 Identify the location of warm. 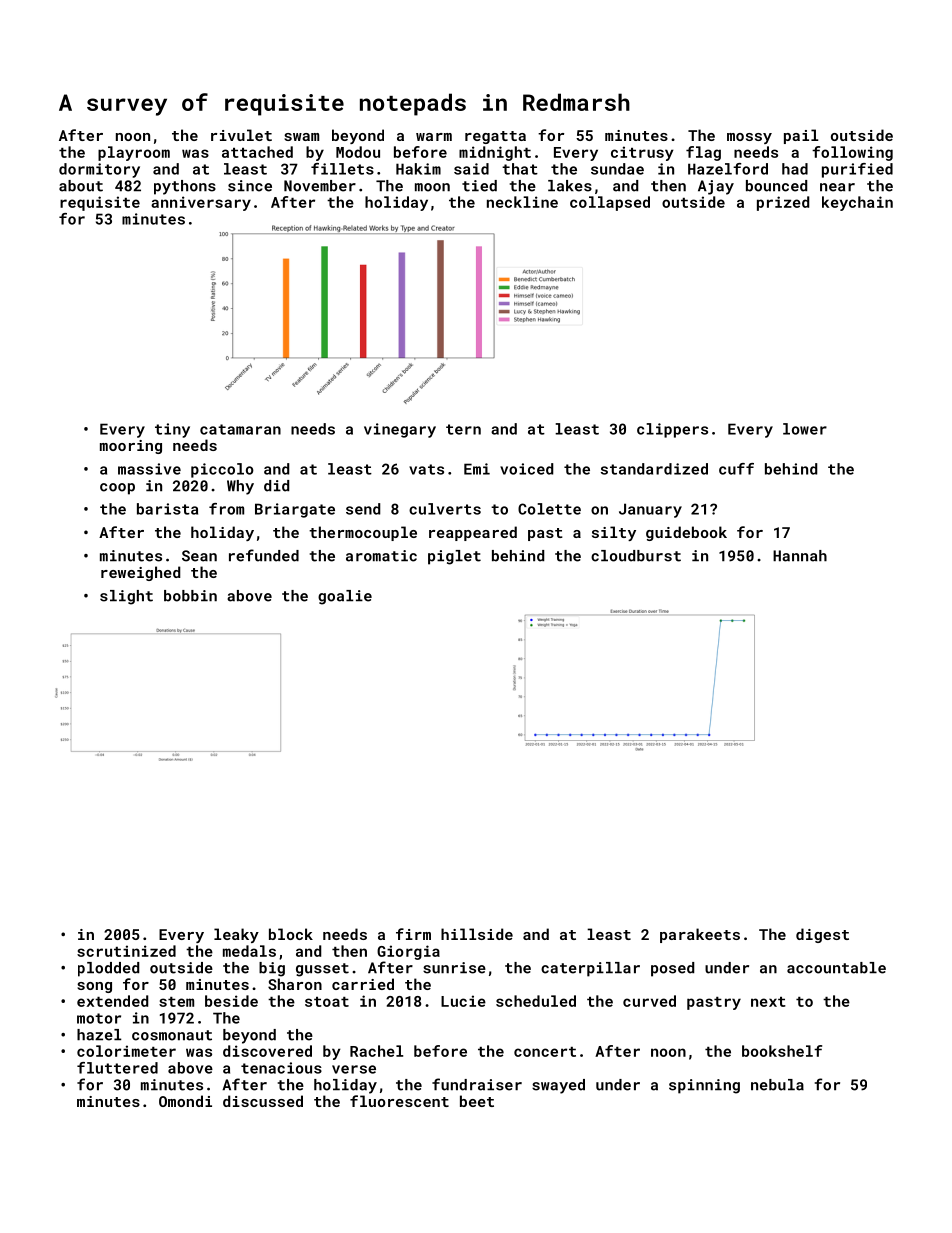
(434, 137).
